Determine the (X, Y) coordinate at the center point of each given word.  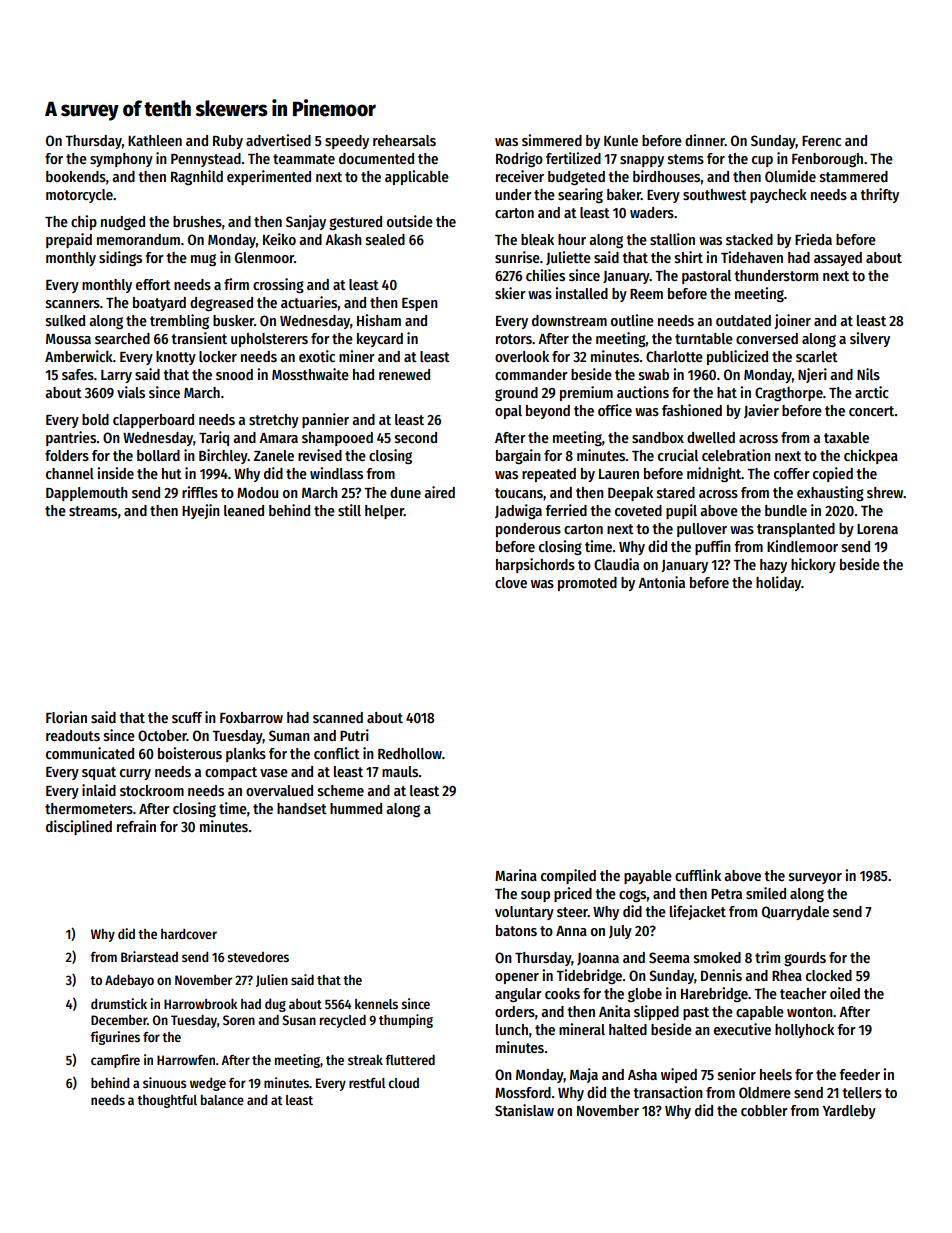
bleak (537, 239)
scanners (73, 304)
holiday (778, 583)
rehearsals (404, 140)
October (162, 735)
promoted (587, 584)
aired (439, 492)
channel (70, 473)
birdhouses (666, 176)
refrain (136, 826)
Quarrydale (795, 913)
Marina (516, 875)
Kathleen (155, 140)
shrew (885, 492)
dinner (705, 140)
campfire (115, 1061)
